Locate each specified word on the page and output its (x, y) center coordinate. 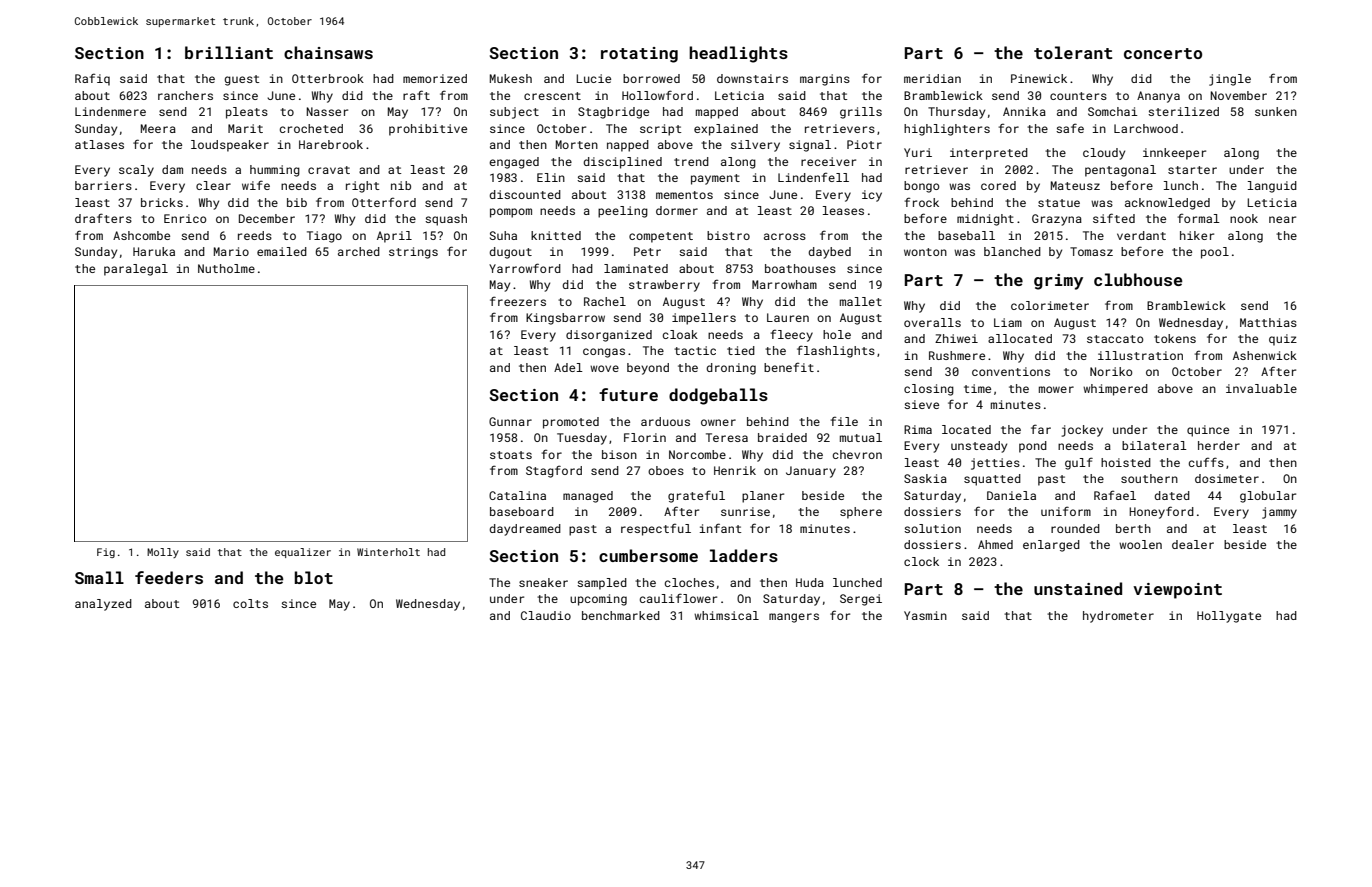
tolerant (1073, 52)
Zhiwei (956, 338)
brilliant (229, 52)
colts (250, 603)
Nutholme (226, 268)
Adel (568, 367)
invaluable (1261, 388)
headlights (738, 54)
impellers (704, 319)
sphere (861, 513)
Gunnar (510, 421)
